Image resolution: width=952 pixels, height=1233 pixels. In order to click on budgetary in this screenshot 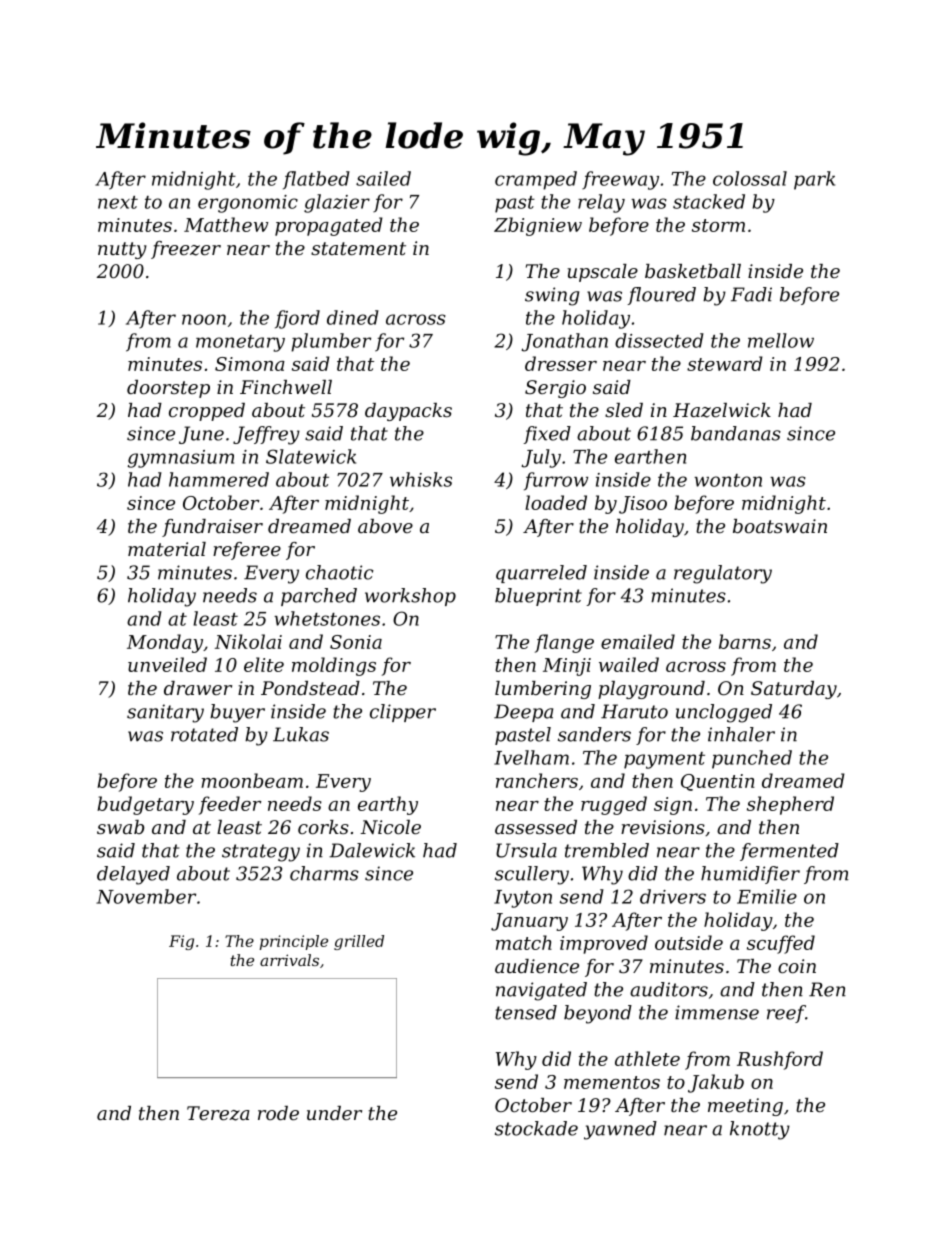, I will do `click(145, 805)`.
